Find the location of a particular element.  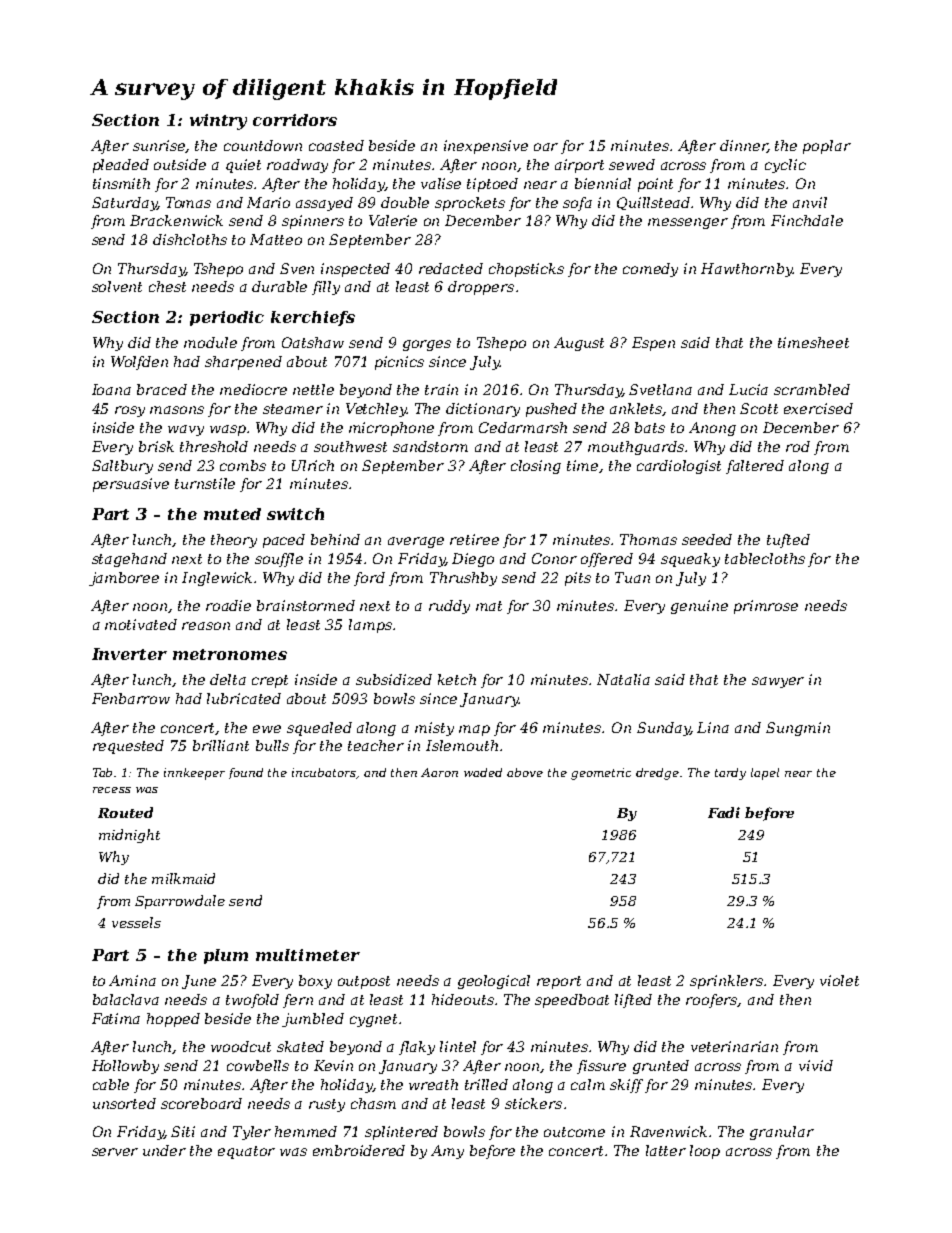

dinner is located at coordinates (743, 146).
